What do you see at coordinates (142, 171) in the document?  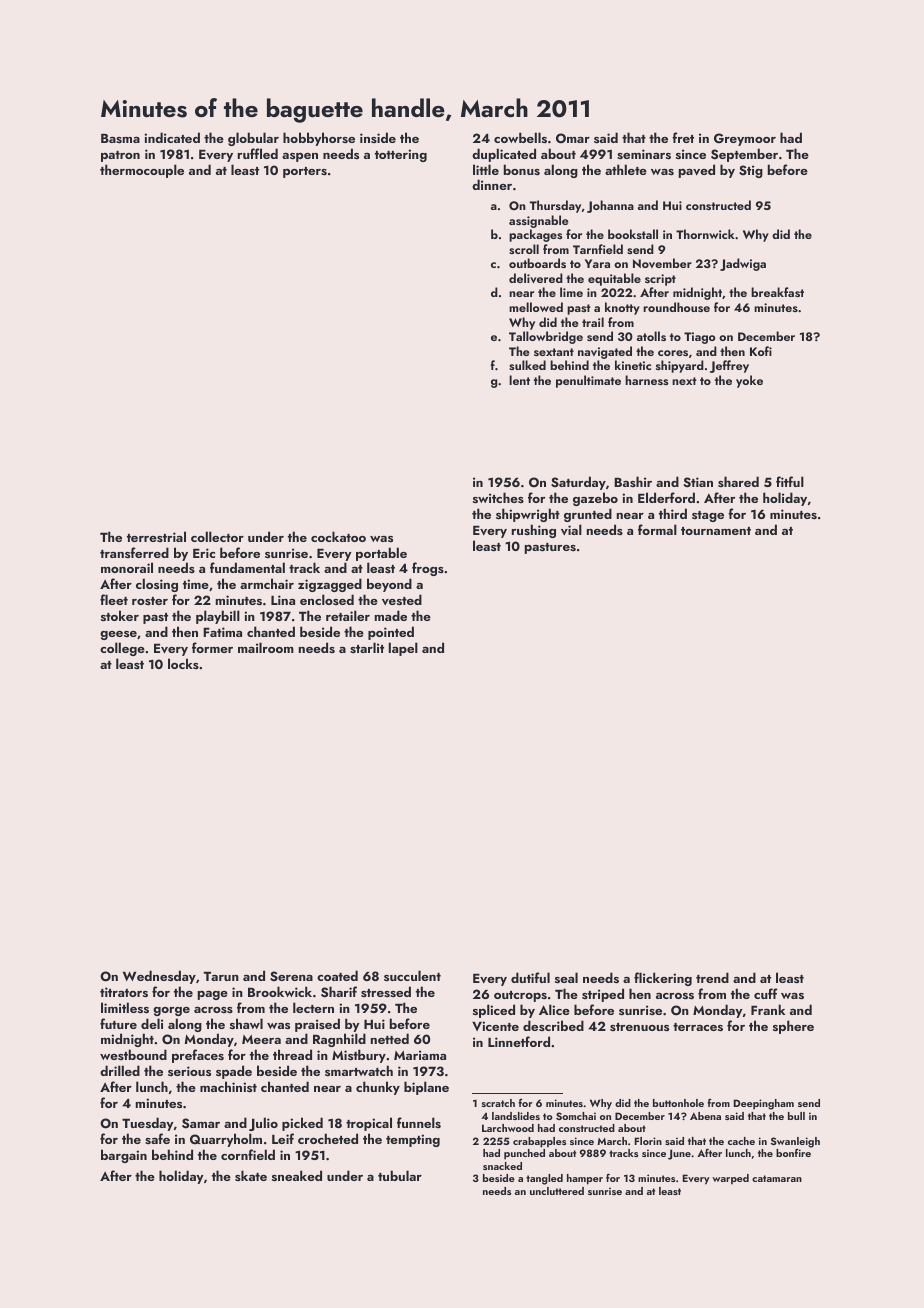 I see `thermocouple` at bounding box center [142, 171].
